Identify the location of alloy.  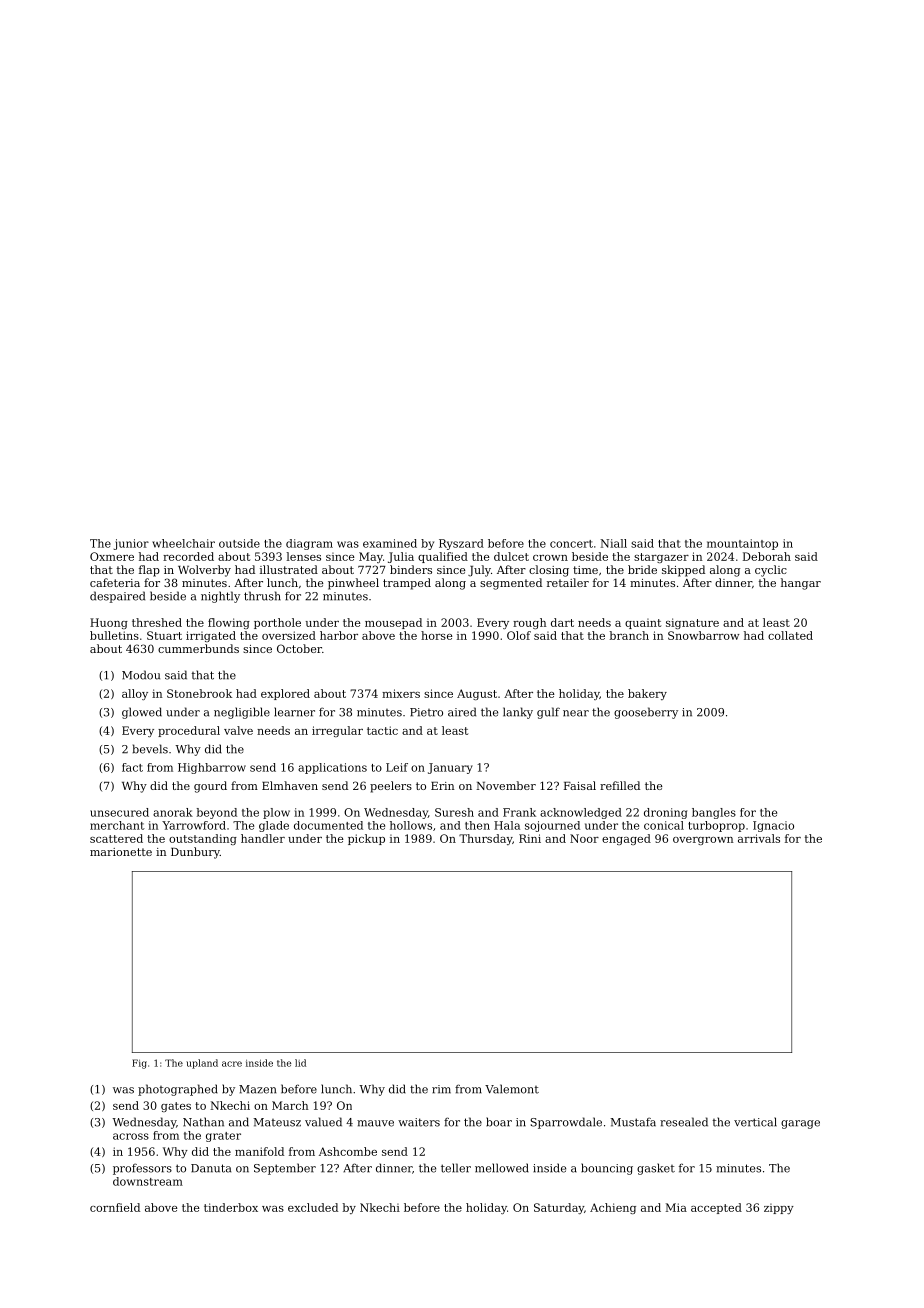
(135, 694).
